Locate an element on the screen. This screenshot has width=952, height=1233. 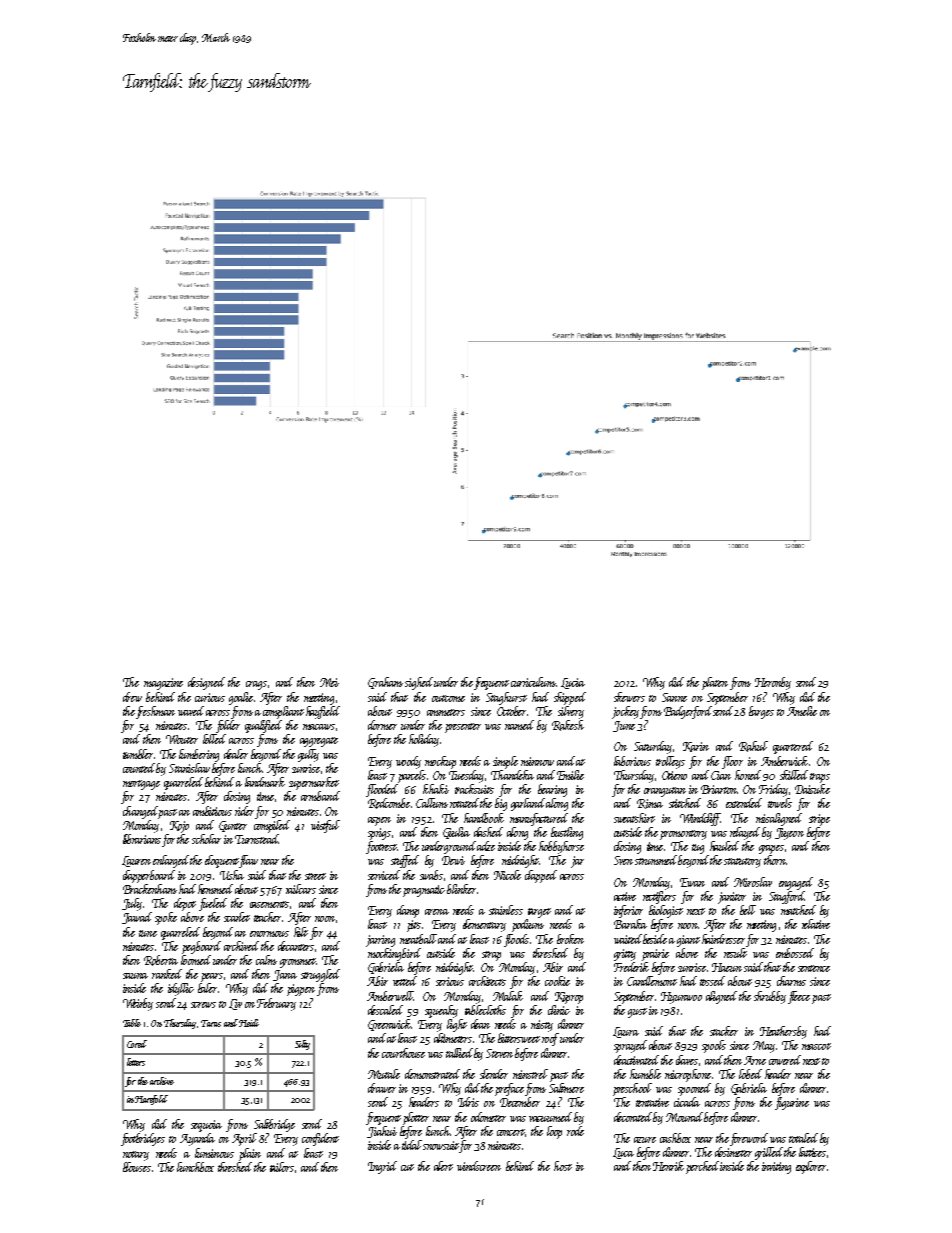
gully is located at coordinates (308, 755).
